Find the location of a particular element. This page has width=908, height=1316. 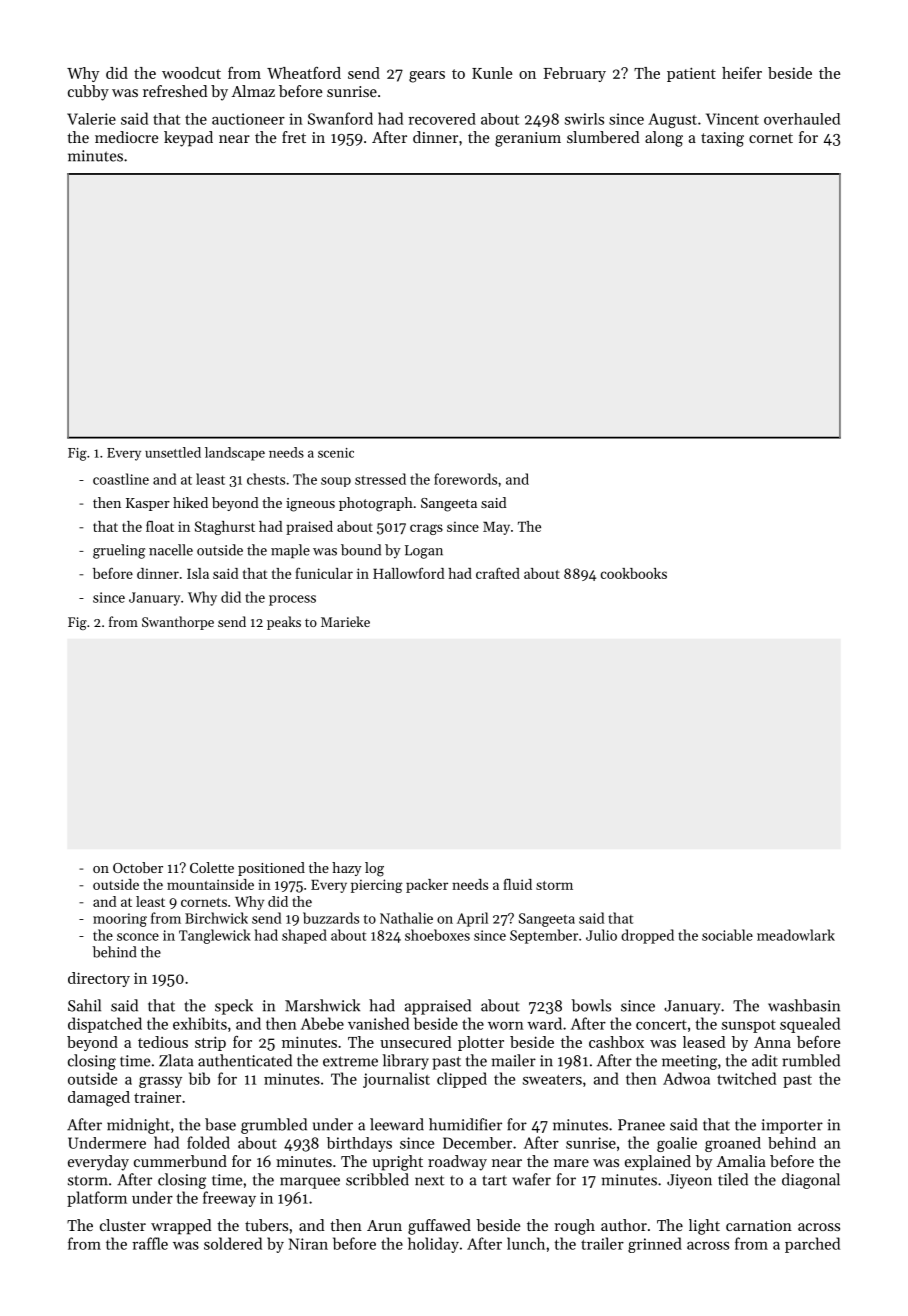

journalist is located at coordinates (396, 1080).
